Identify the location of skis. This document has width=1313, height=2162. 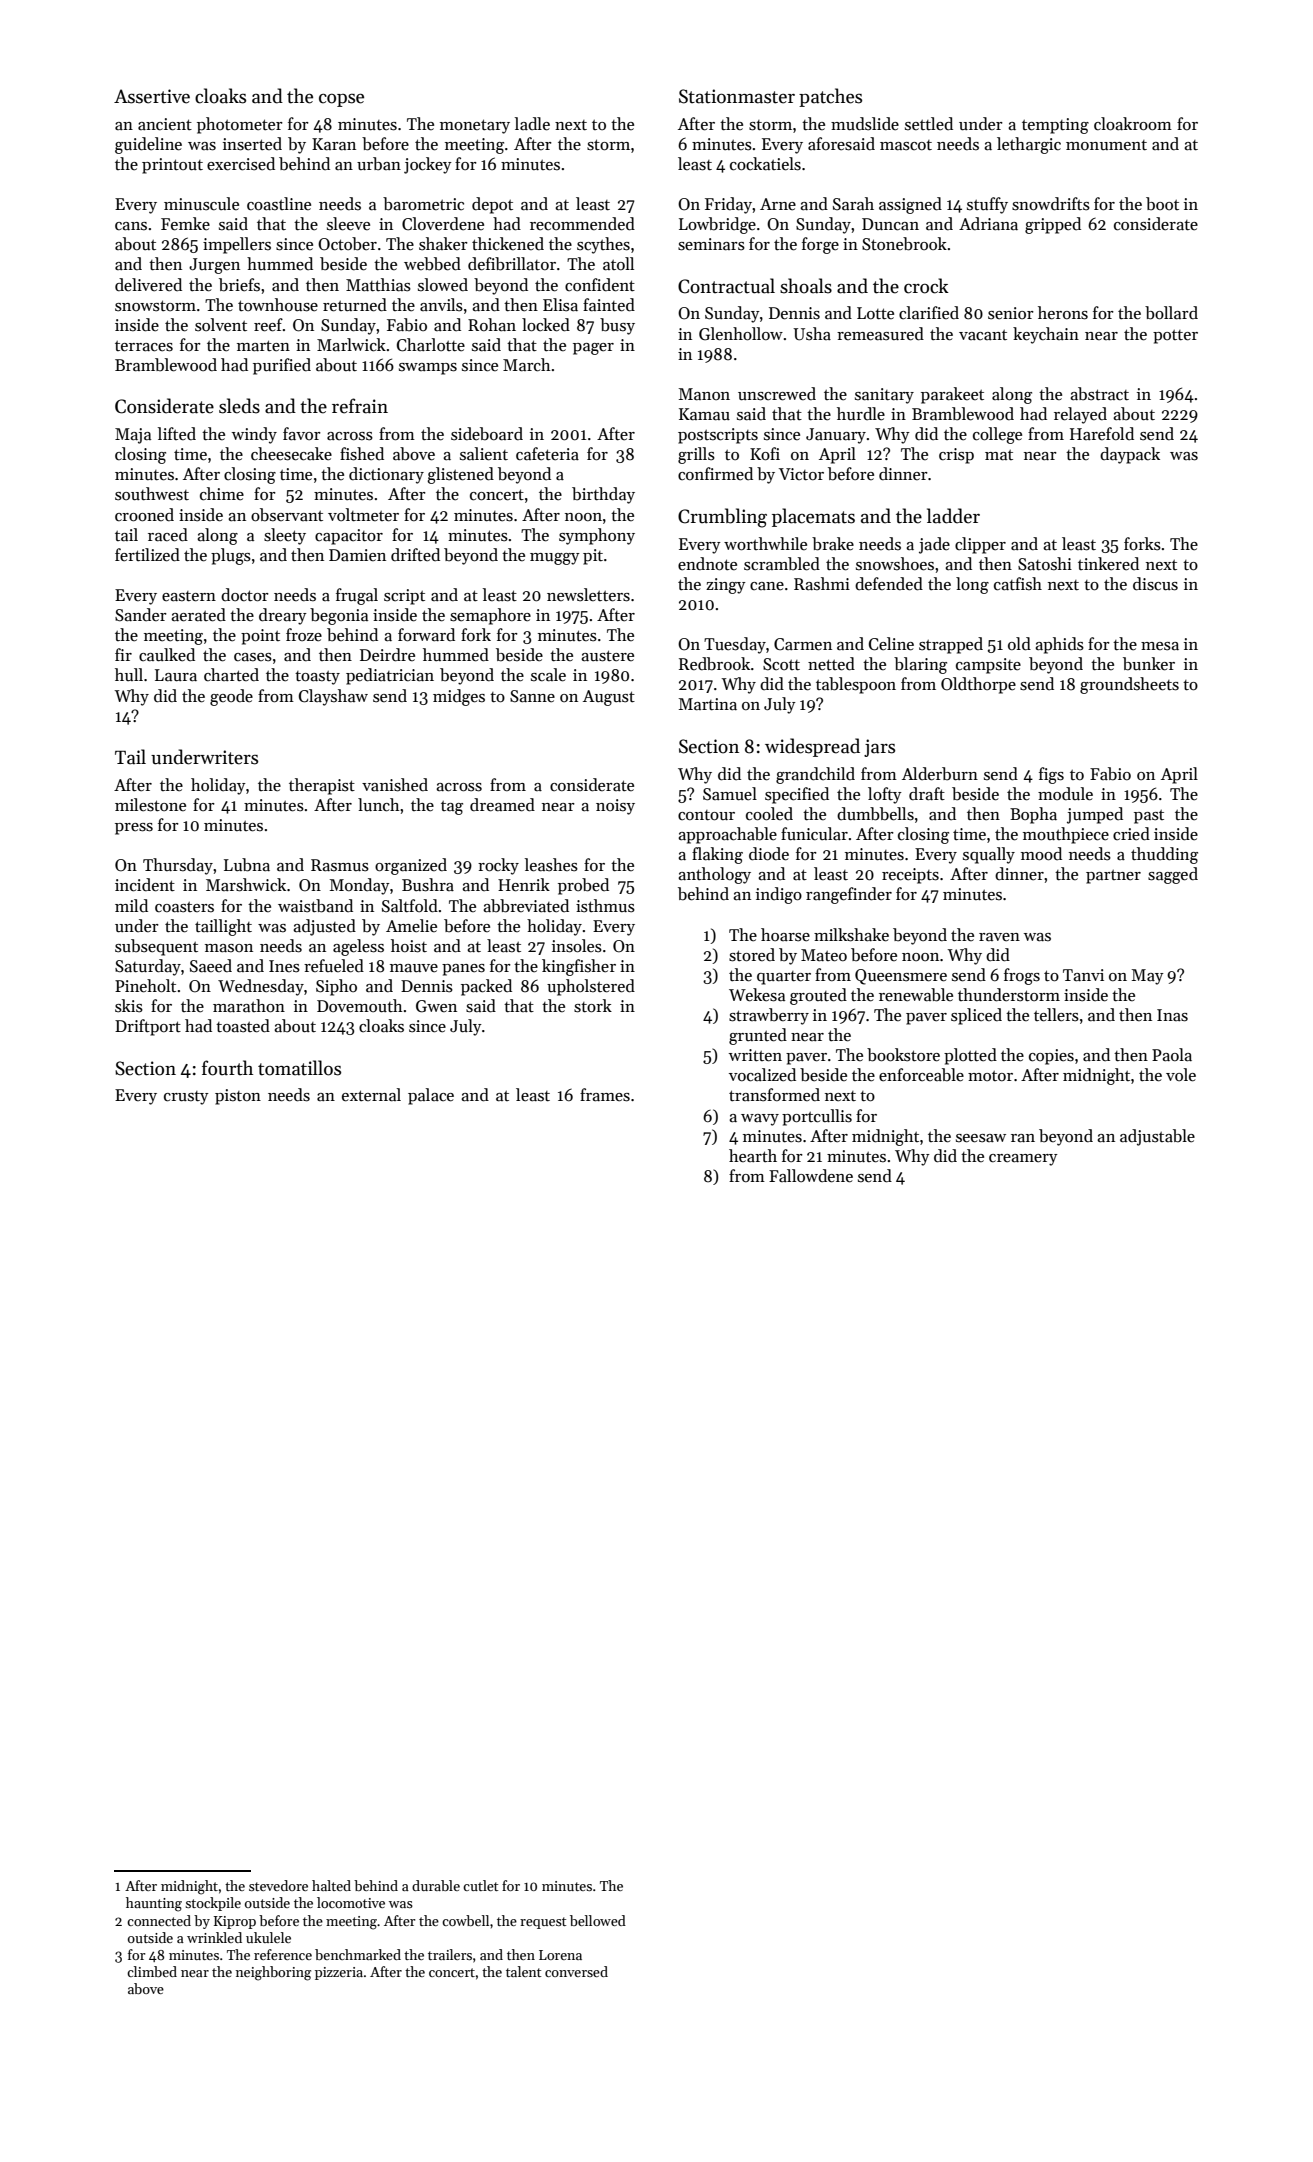
(129, 1006).
